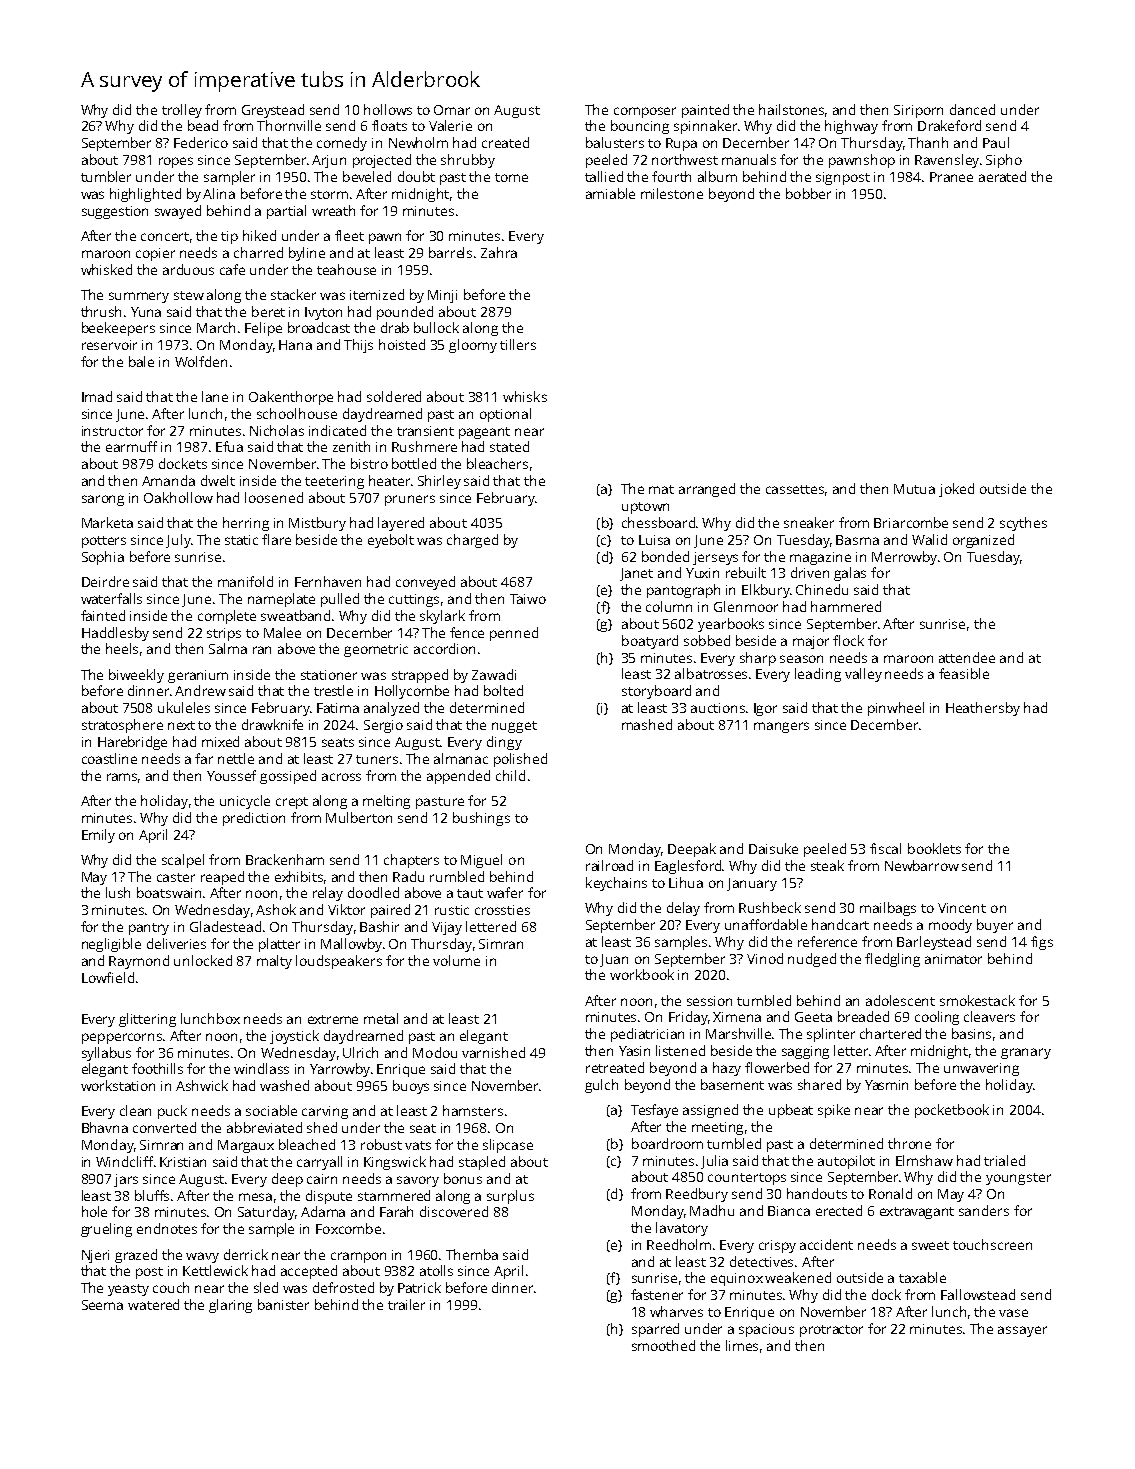  What do you see at coordinates (155, 254) in the document?
I see `copier` at bounding box center [155, 254].
